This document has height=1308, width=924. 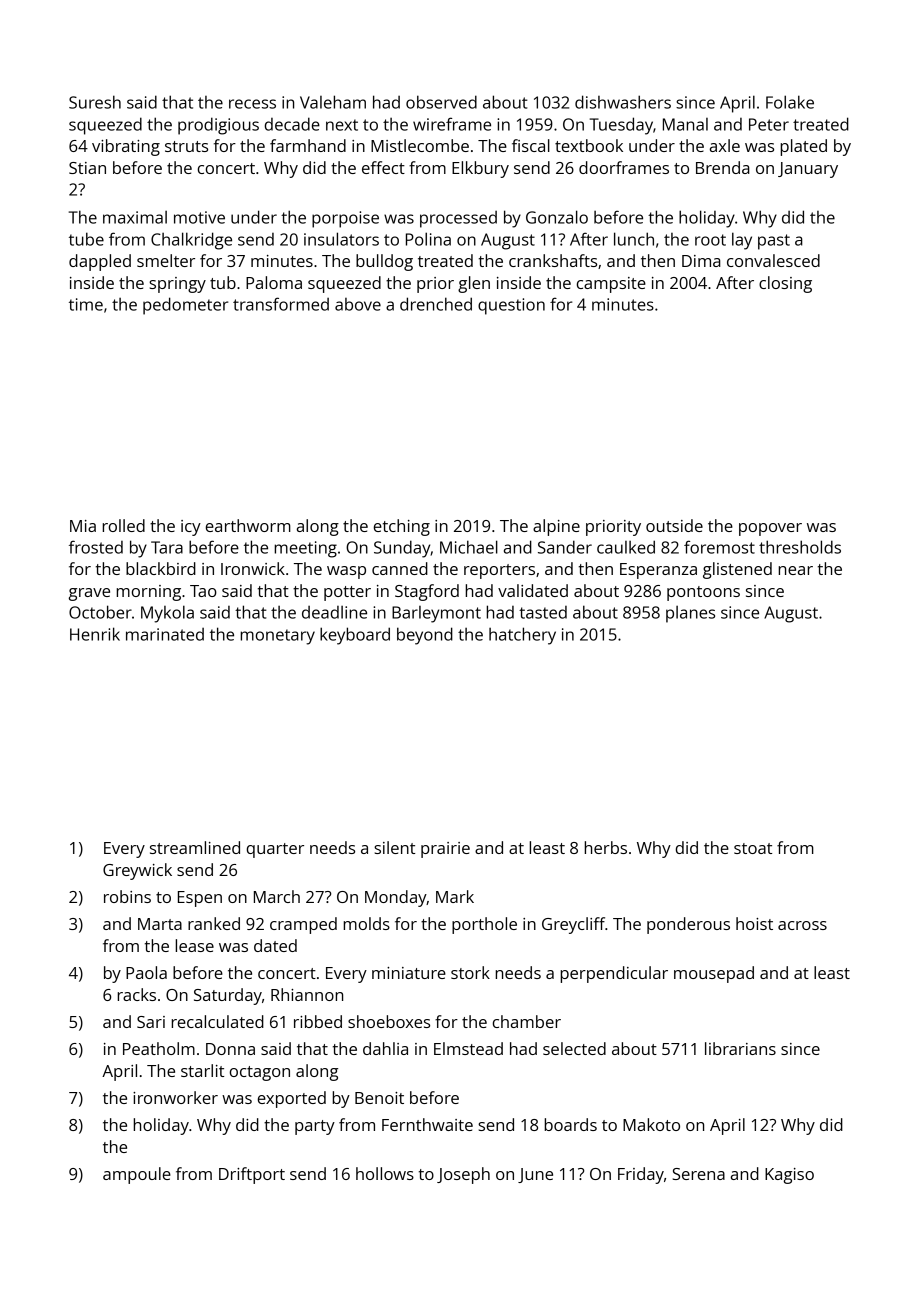 What do you see at coordinates (790, 102) in the document?
I see `Folake` at bounding box center [790, 102].
